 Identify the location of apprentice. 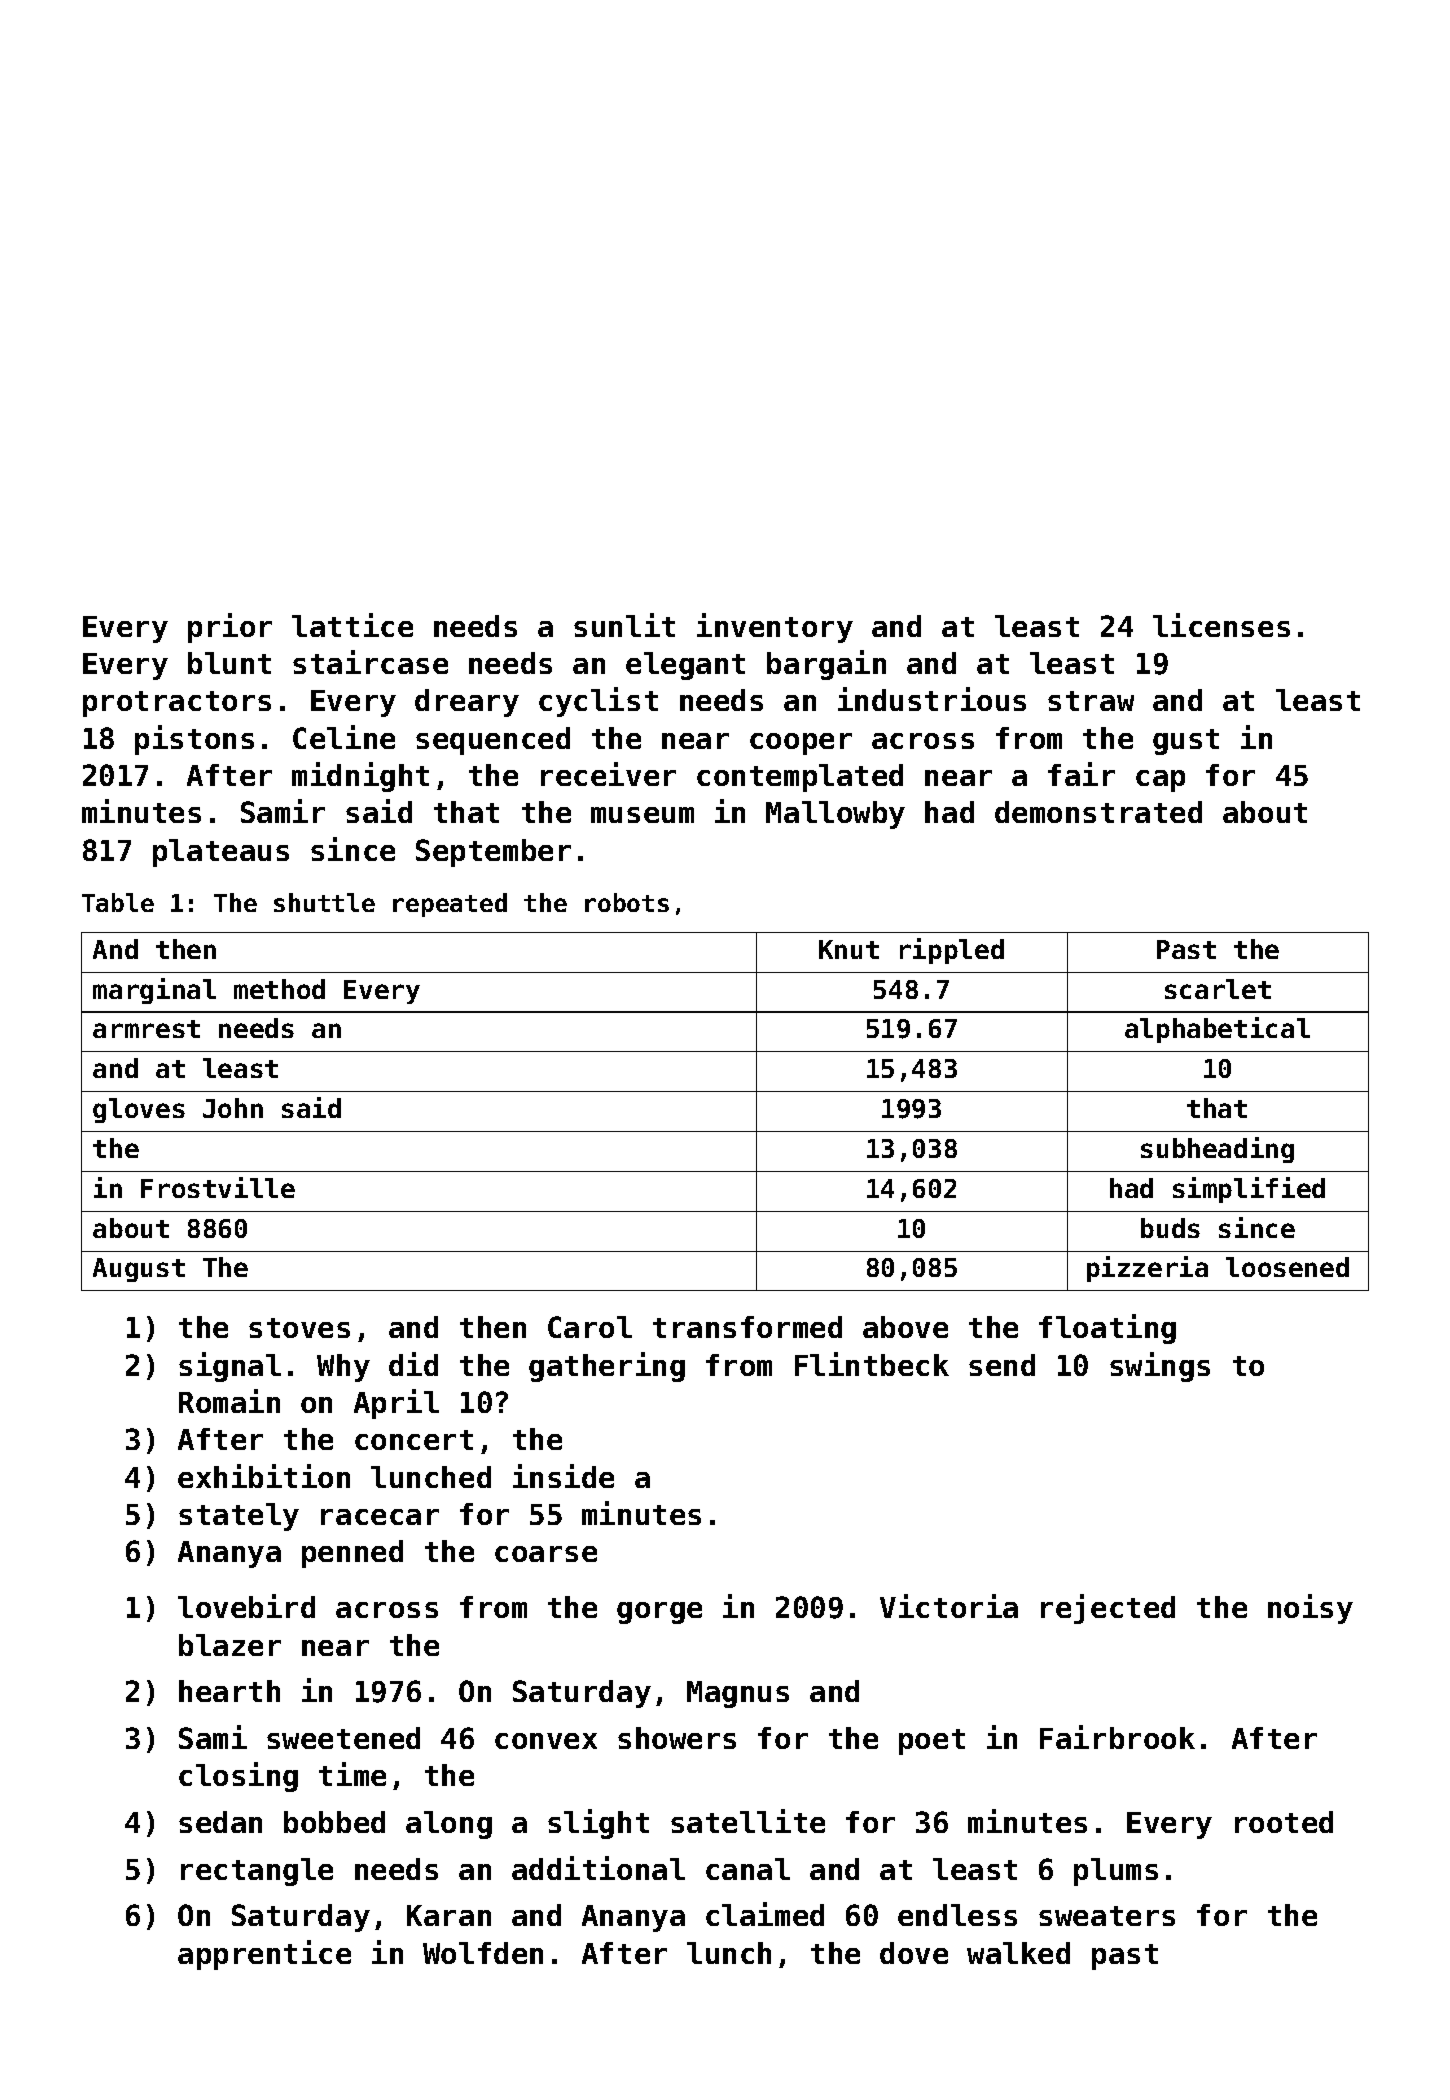
(264, 1955).
